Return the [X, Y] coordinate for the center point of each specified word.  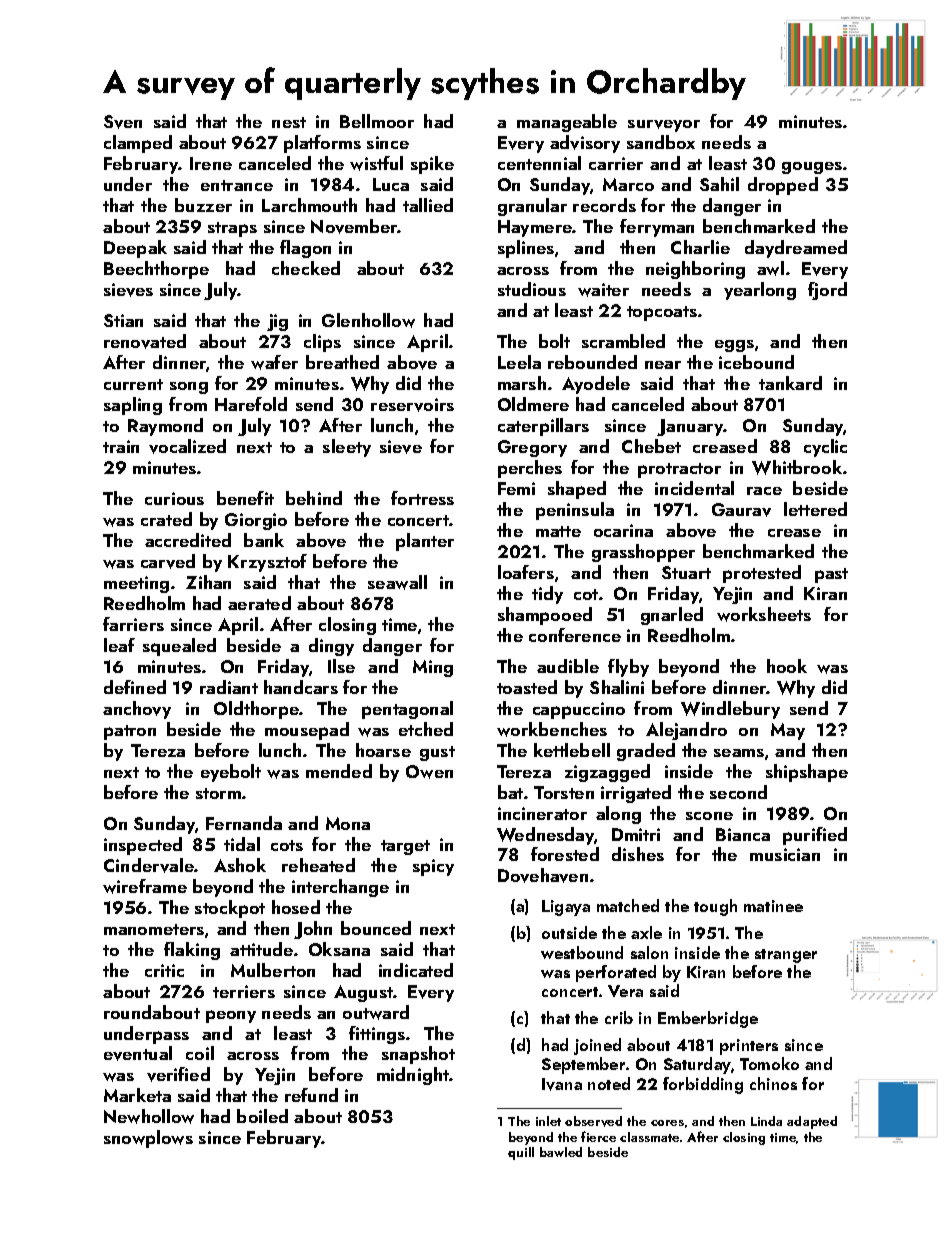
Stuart [686, 572]
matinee [773, 906]
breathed [342, 362]
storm [218, 793]
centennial [539, 163]
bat [510, 792]
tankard [790, 383]
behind [314, 498]
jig [277, 322]
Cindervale [149, 865]
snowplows [148, 1139]
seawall [397, 582]
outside [569, 932]
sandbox [661, 142]
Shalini [617, 687]
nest [289, 122]
